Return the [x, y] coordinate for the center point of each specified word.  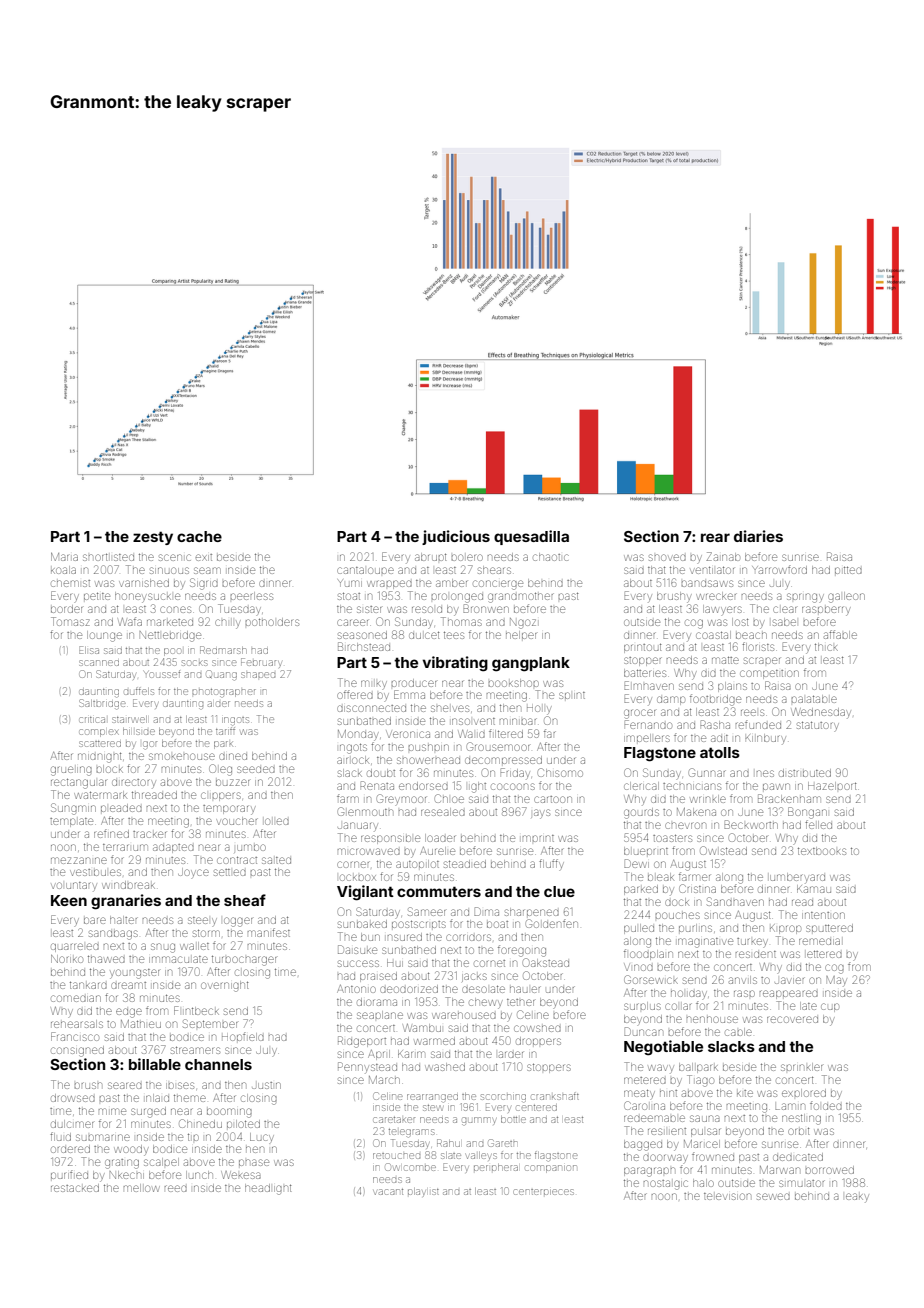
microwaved [369, 851]
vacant [388, 1192]
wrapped [389, 584]
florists [758, 646]
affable [840, 634]
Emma [409, 694]
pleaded [121, 808]
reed [176, 1188]
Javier [790, 980]
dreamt [128, 985]
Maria [64, 557]
